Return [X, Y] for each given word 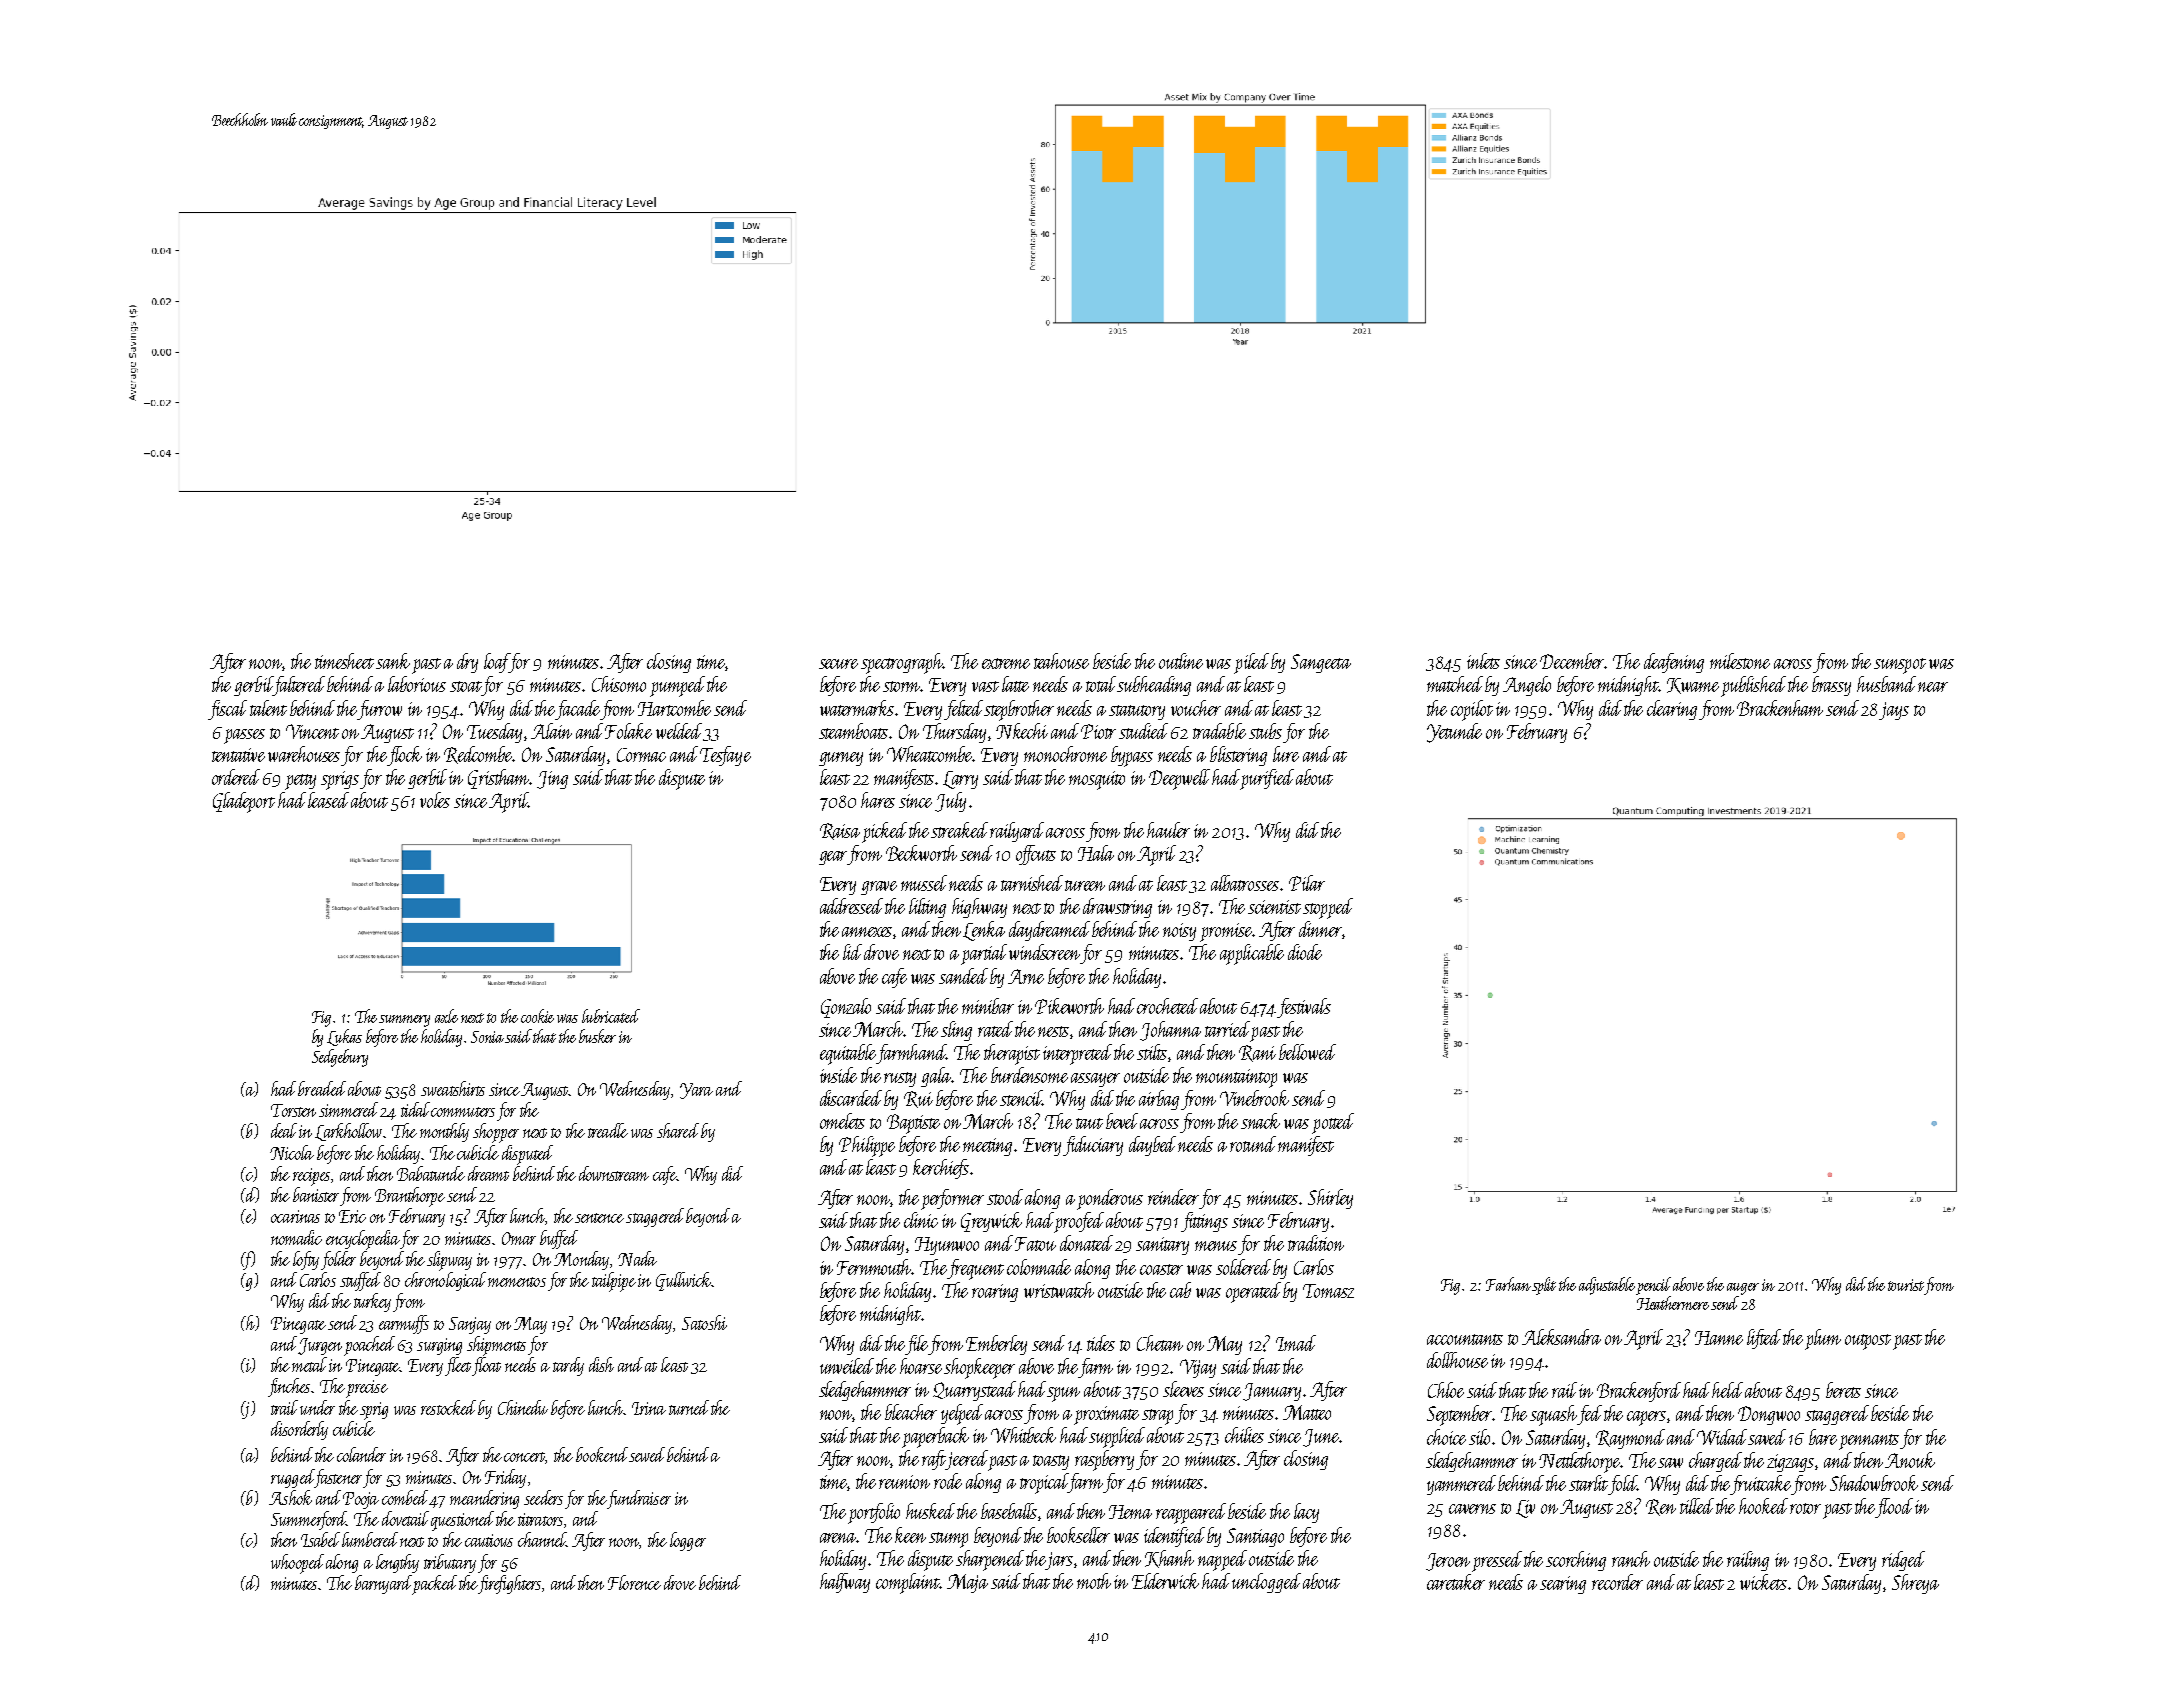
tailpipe [614, 1282]
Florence [634, 1582]
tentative [238, 755]
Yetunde [1454, 733]
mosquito [1097, 780]
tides [1101, 1343]
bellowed [1307, 1052]
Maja [967, 1583]
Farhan [1508, 1284]
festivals [1304, 1008]
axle [446, 1016]
